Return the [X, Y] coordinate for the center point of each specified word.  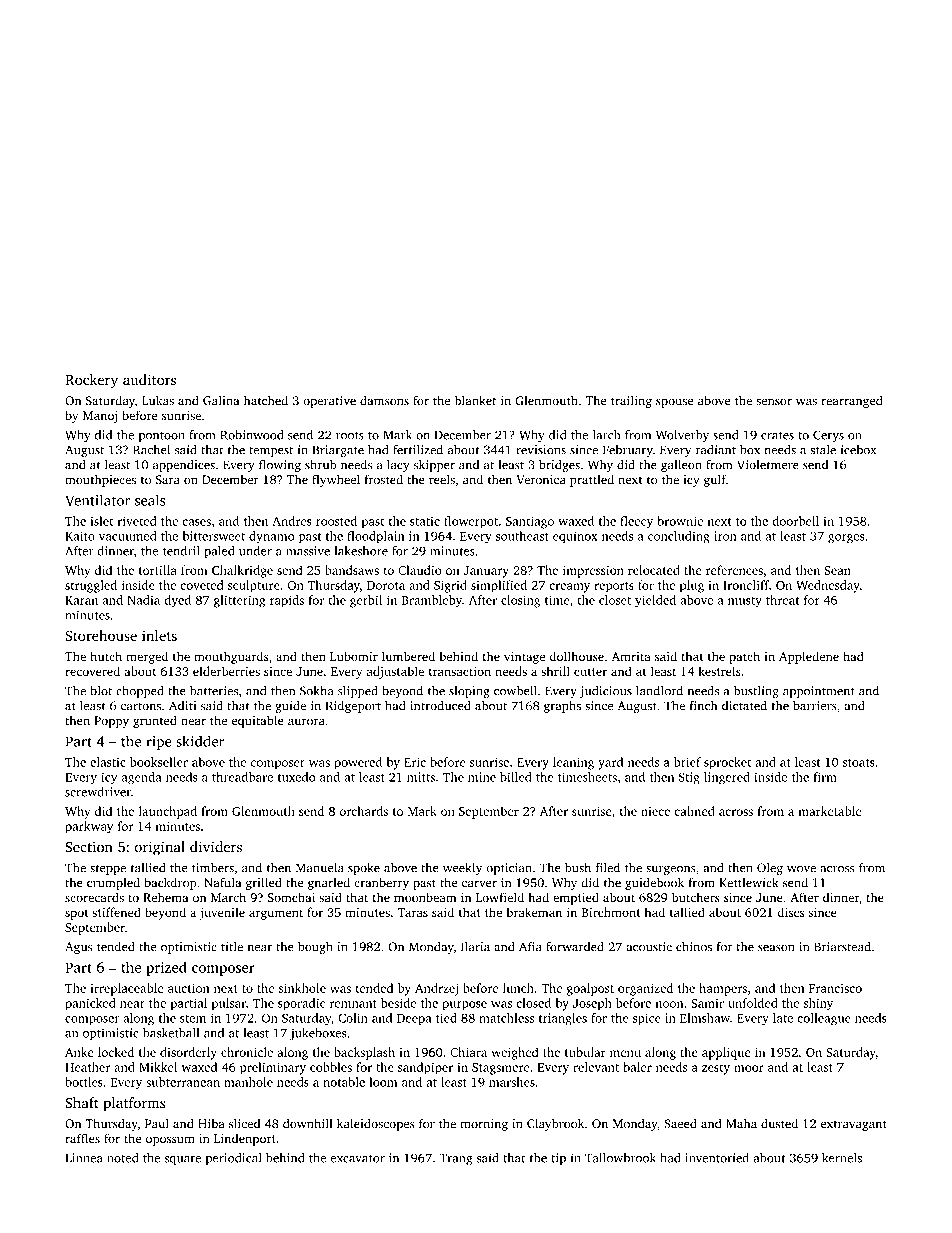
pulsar [229, 1004]
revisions [541, 450]
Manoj [100, 417]
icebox [858, 450]
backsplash [364, 1053]
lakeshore [361, 551]
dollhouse [577, 656]
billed [516, 777]
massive [308, 551]
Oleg [770, 869]
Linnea [84, 1158]
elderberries [226, 671]
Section [89, 847]
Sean [838, 570]
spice [647, 1019]
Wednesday [828, 586]
